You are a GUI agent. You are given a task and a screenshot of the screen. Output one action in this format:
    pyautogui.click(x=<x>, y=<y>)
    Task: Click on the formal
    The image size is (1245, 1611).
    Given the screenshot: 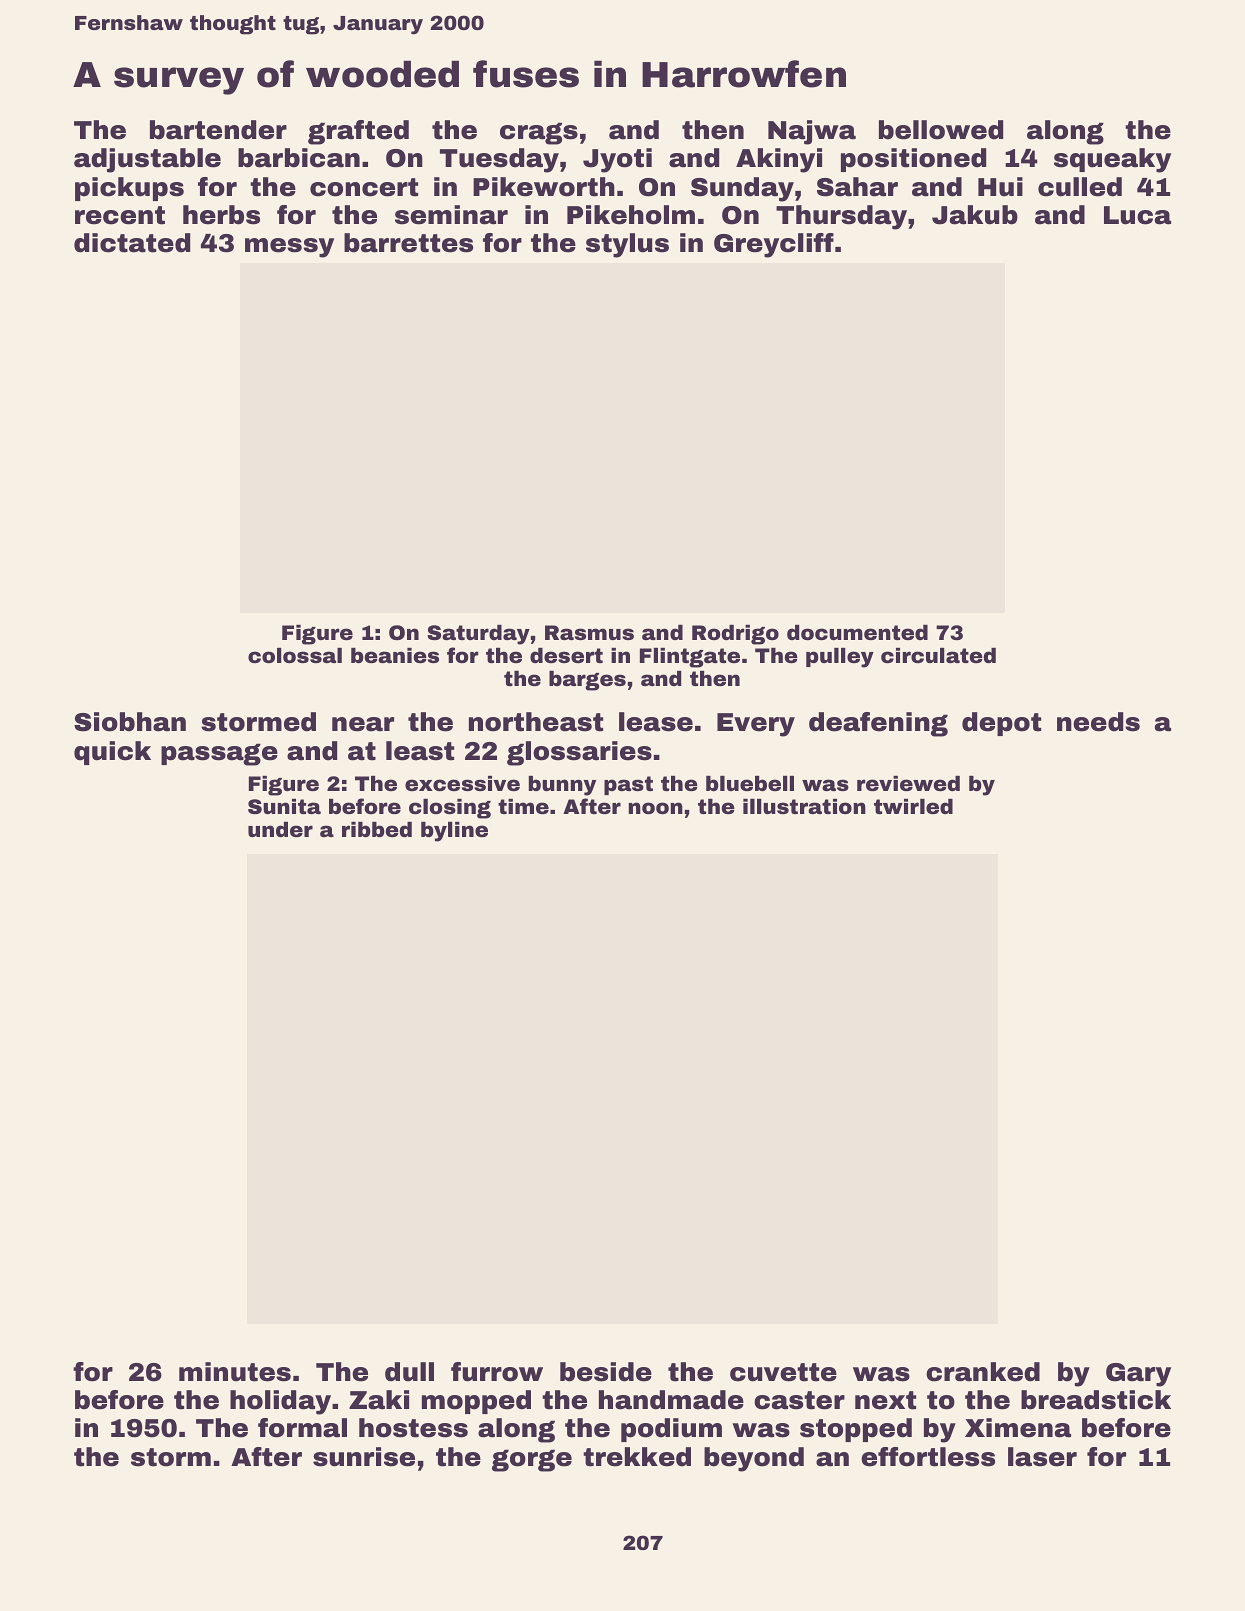 What is the action you would take?
    pyautogui.click(x=302, y=1428)
